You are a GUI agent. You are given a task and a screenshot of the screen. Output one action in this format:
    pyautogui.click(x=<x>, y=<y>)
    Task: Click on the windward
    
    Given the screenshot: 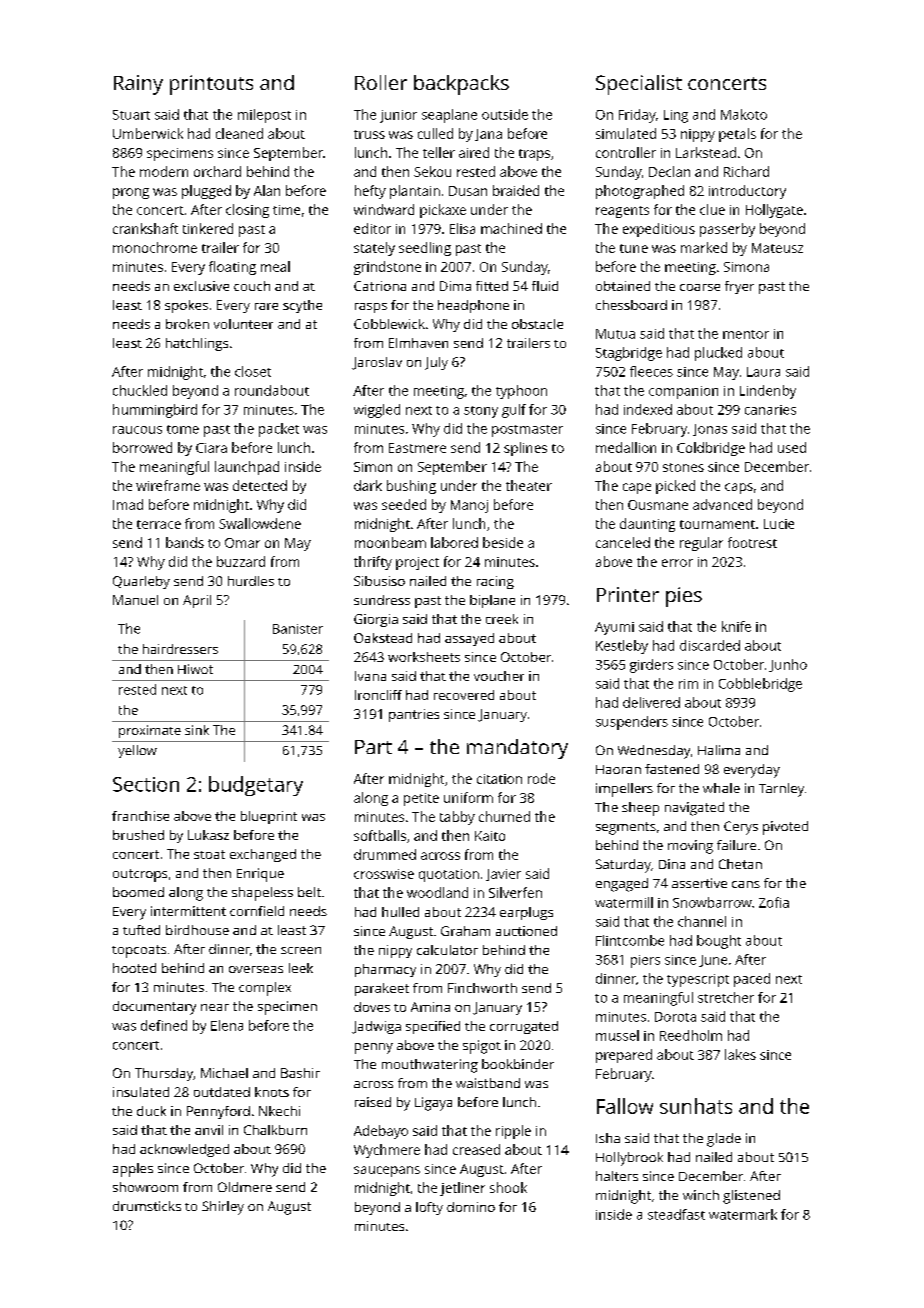 What is the action you would take?
    pyautogui.click(x=384, y=209)
